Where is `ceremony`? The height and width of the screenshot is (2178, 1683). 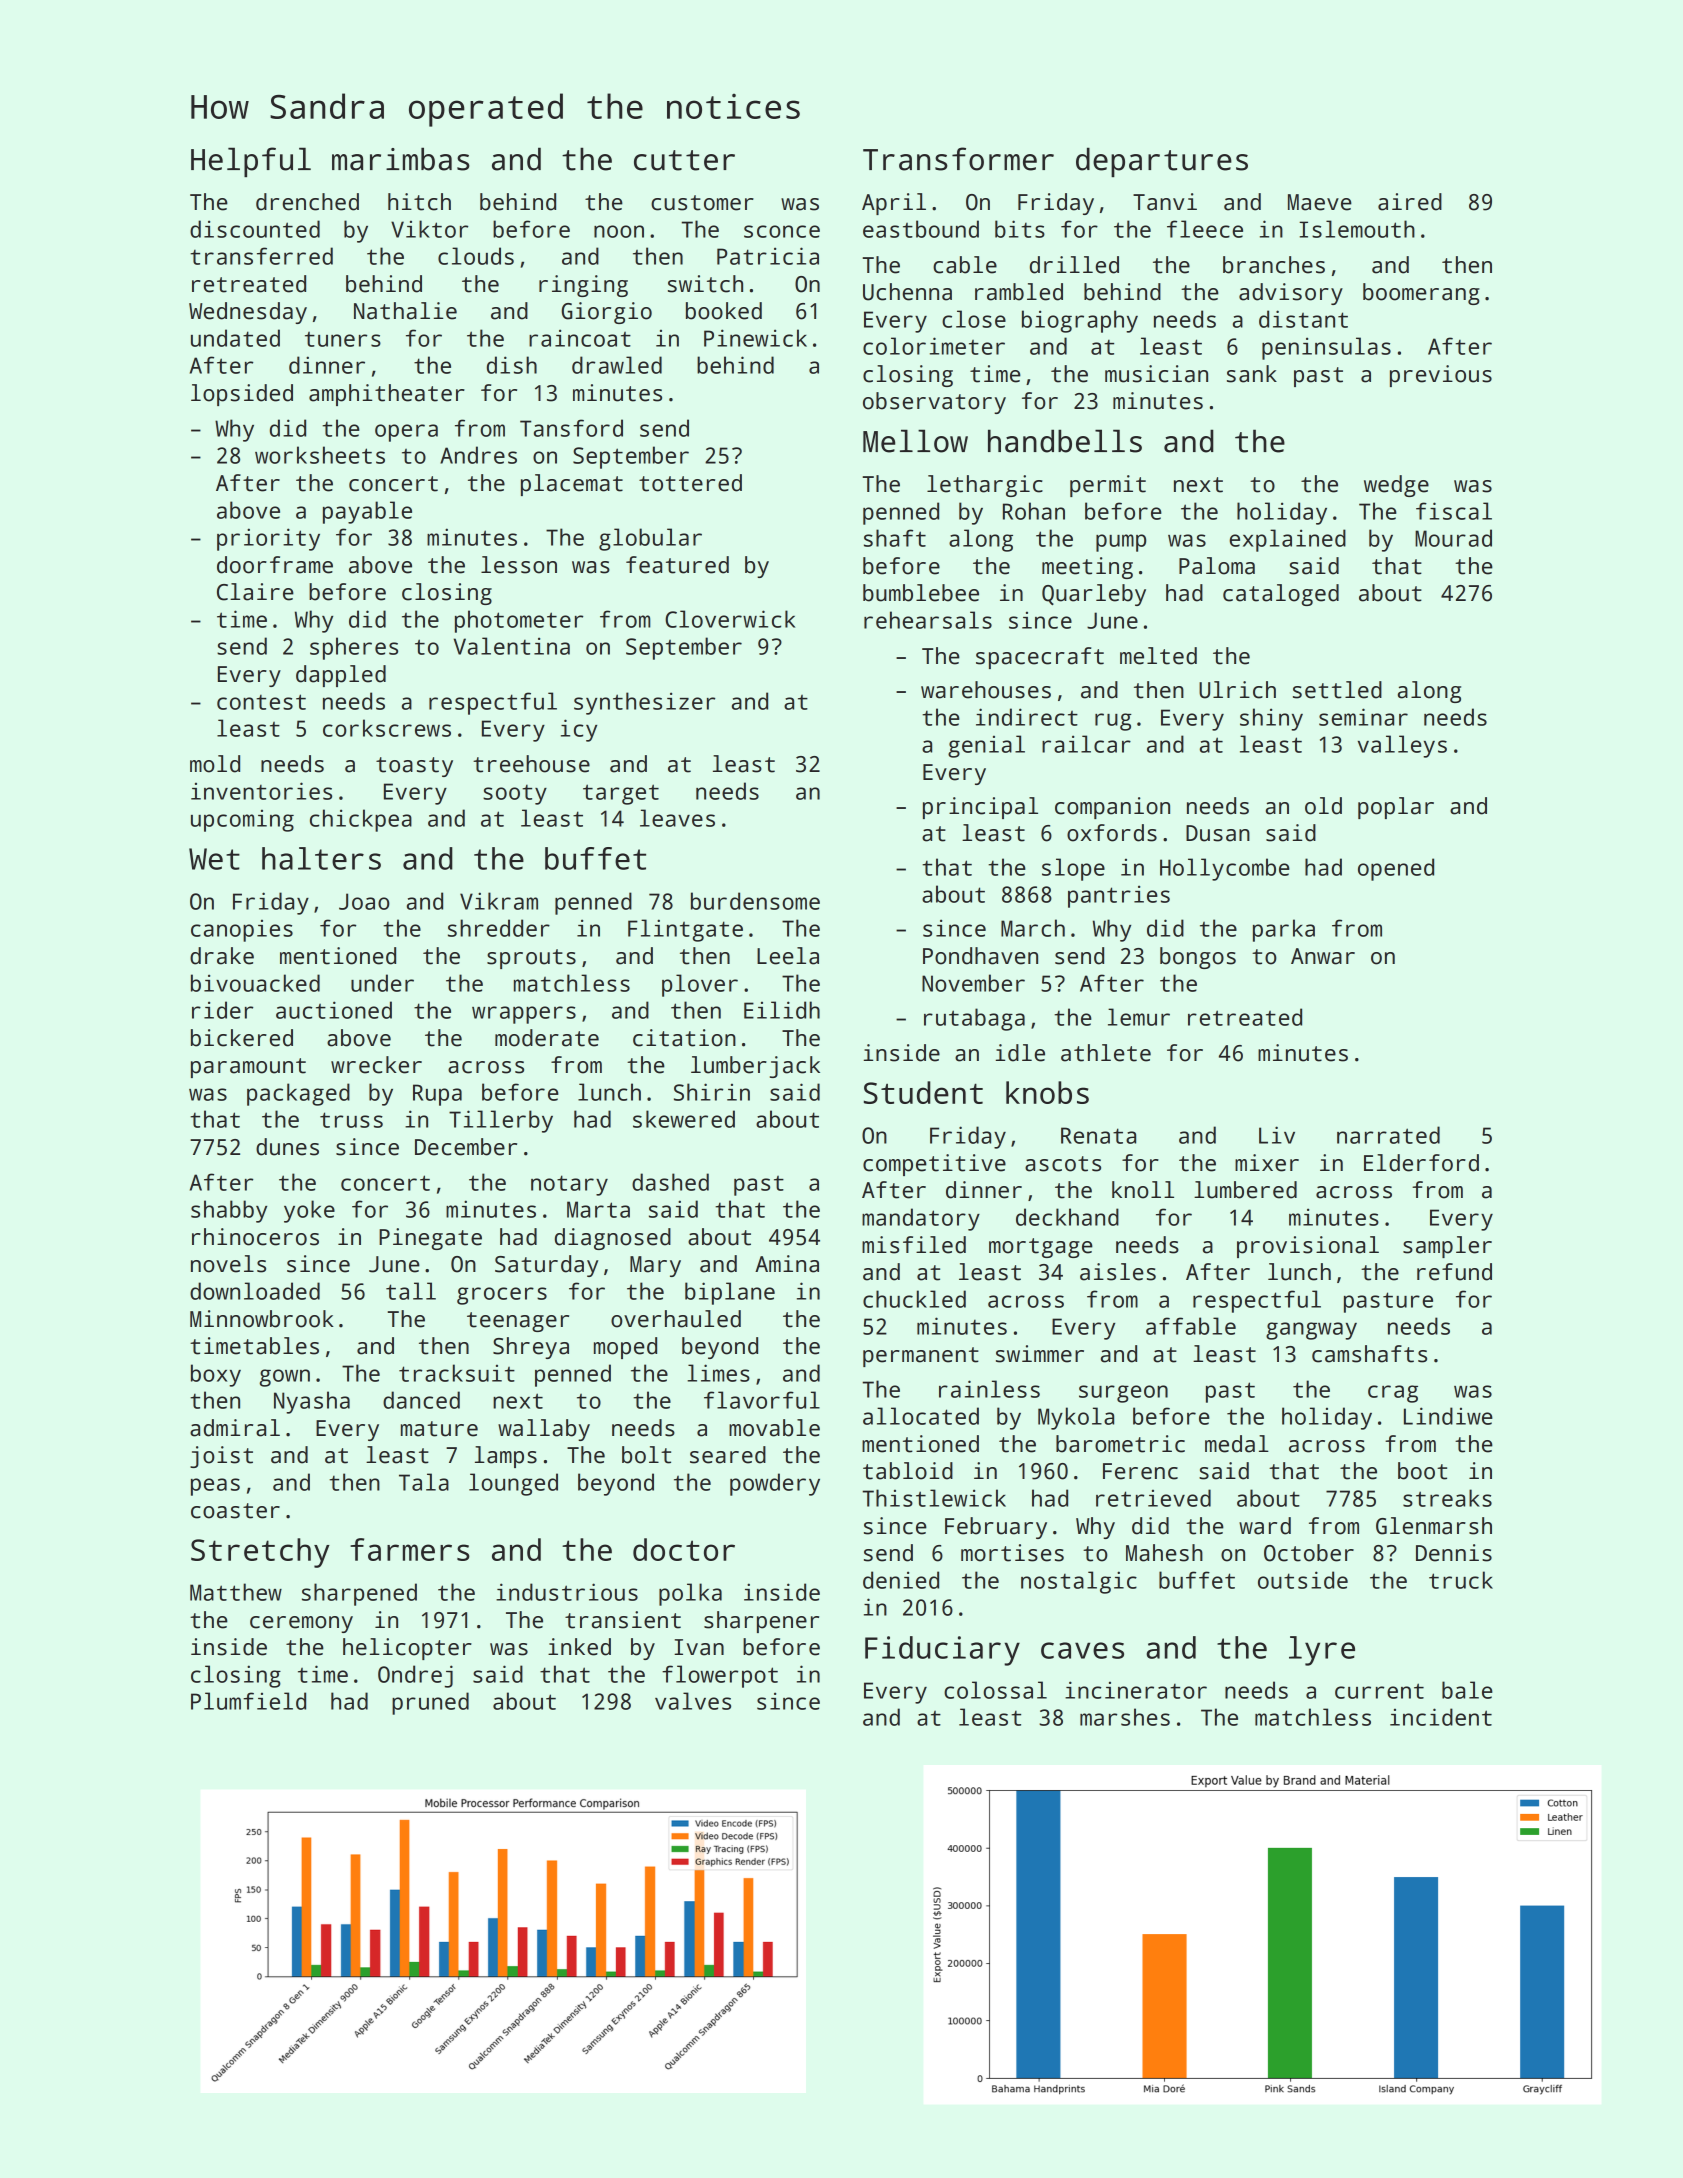
ceremony is located at coordinates (301, 1624).
